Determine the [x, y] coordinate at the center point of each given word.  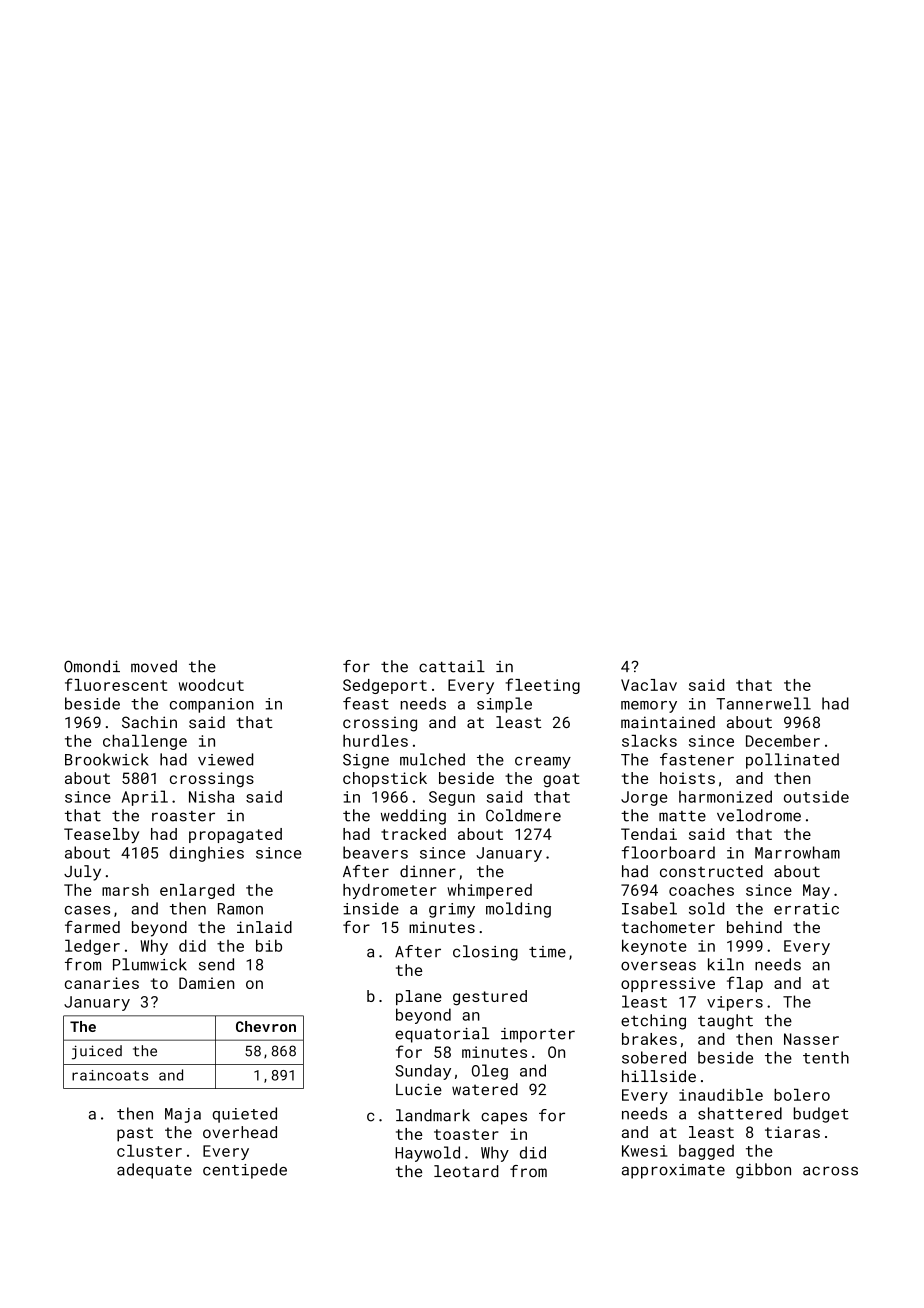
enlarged [197, 891]
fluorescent [116, 684]
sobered [654, 1057]
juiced [97, 1052]
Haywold [427, 1154]
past [135, 1134]
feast [366, 703]
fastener [697, 759]
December [783, 741]
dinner [428, 871]
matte [682, 816]
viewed [225, 759]
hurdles [375, 741]
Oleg [490, 1072]
